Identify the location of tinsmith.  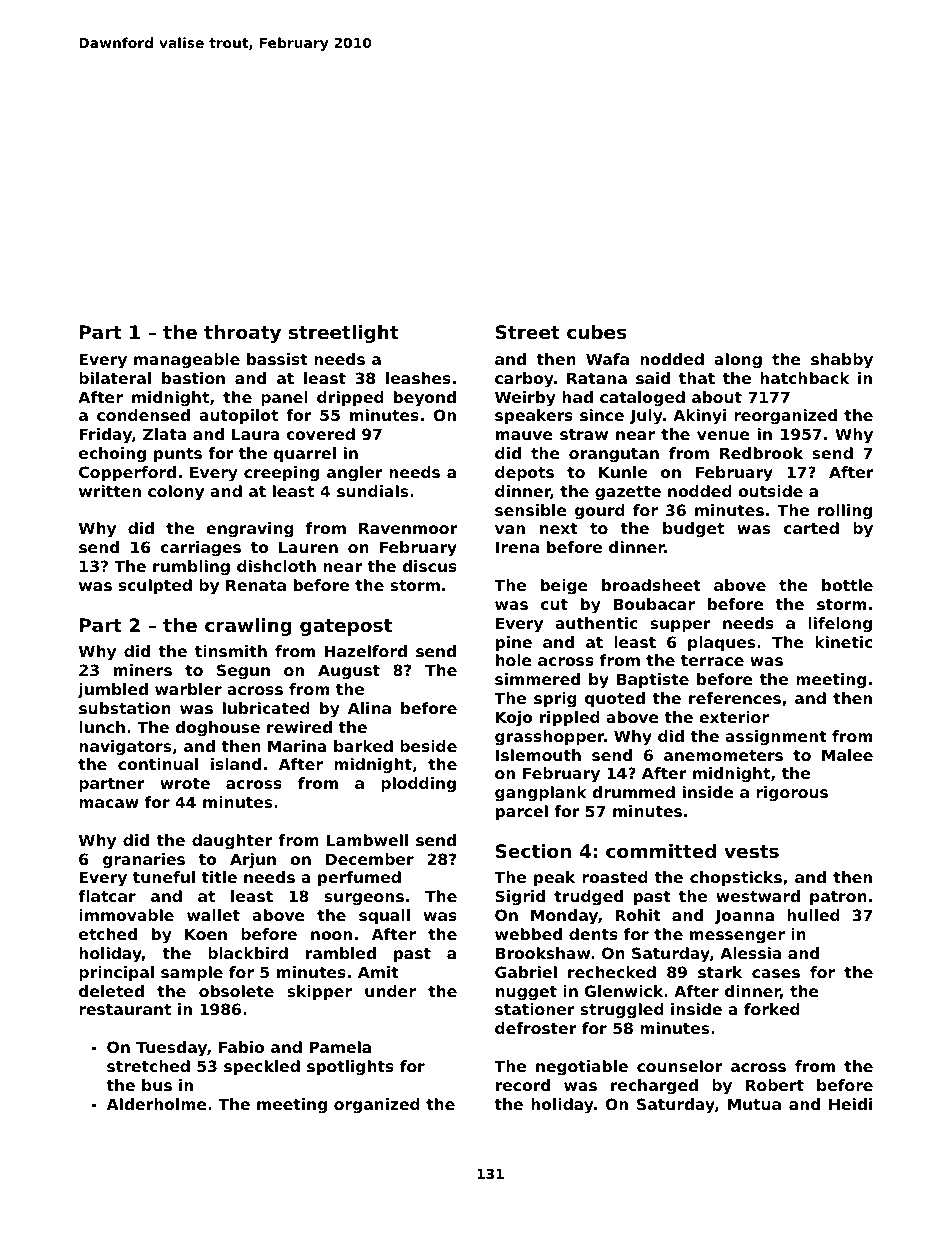
(231, 651).
